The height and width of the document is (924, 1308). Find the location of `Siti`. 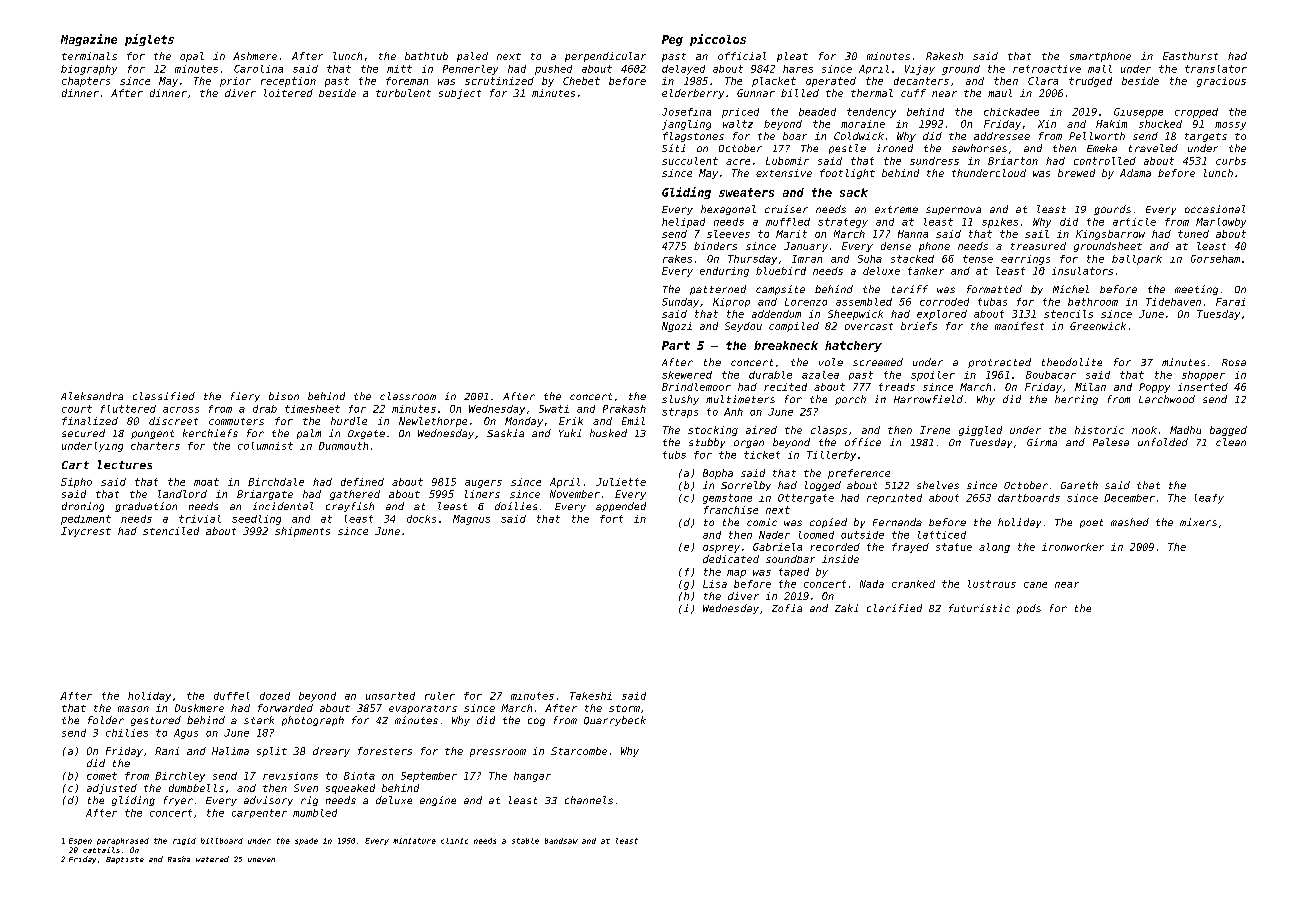

Siti is located at coordinates (673, 148).
